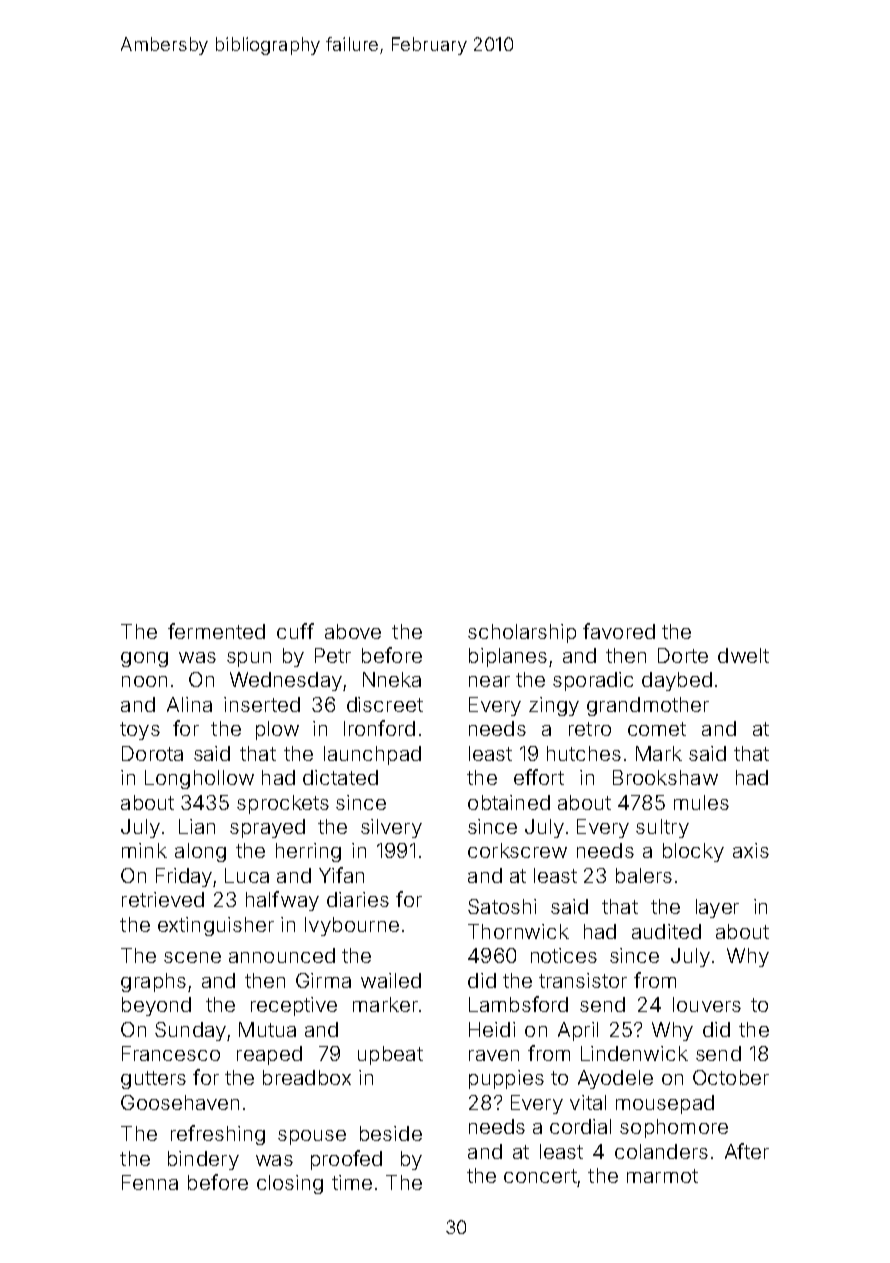 The width and height of the page is (890, 1263). I want to click on Francesco, so click(171, 1053).
